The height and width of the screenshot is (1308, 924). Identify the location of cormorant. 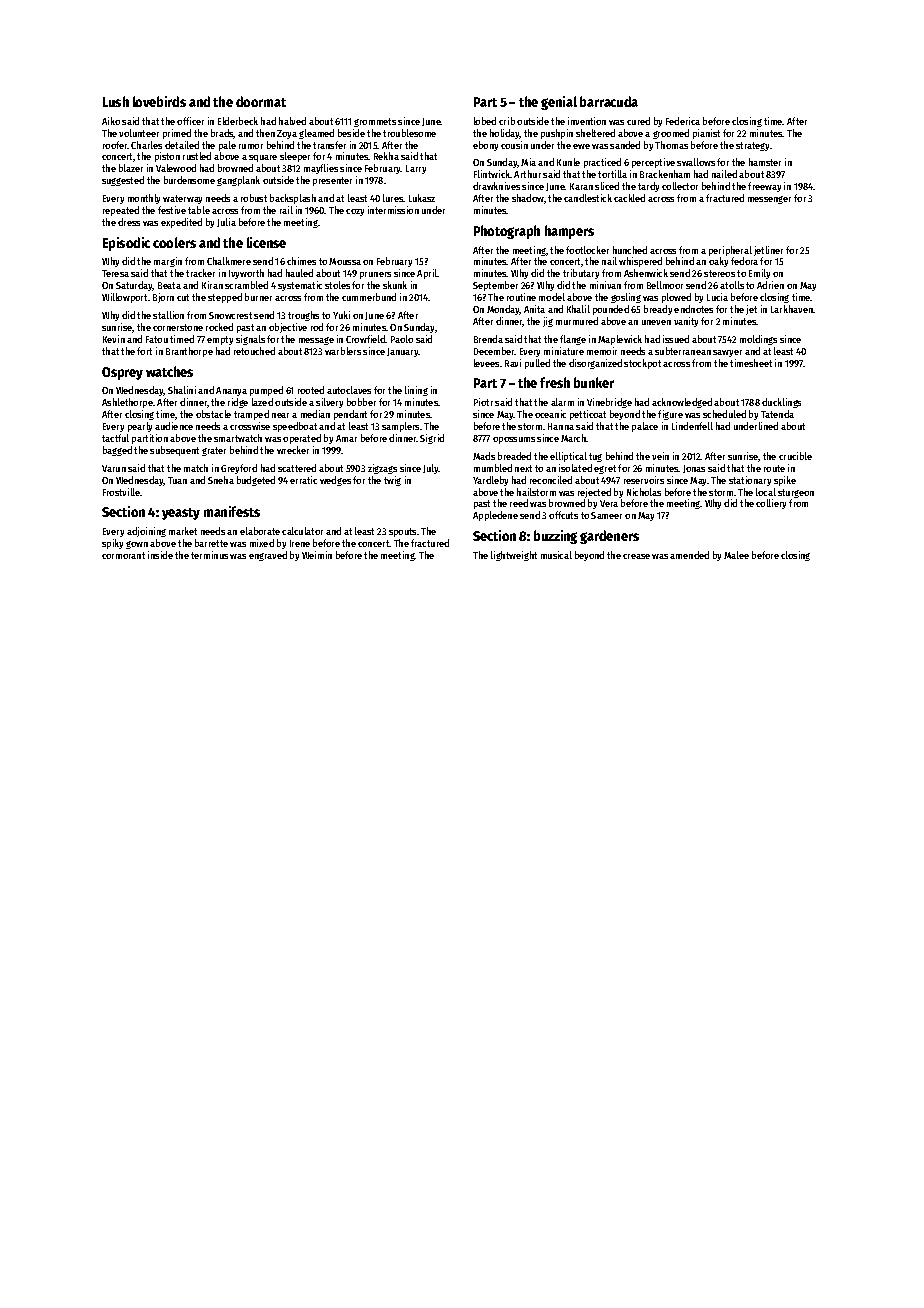
(123, 555).
